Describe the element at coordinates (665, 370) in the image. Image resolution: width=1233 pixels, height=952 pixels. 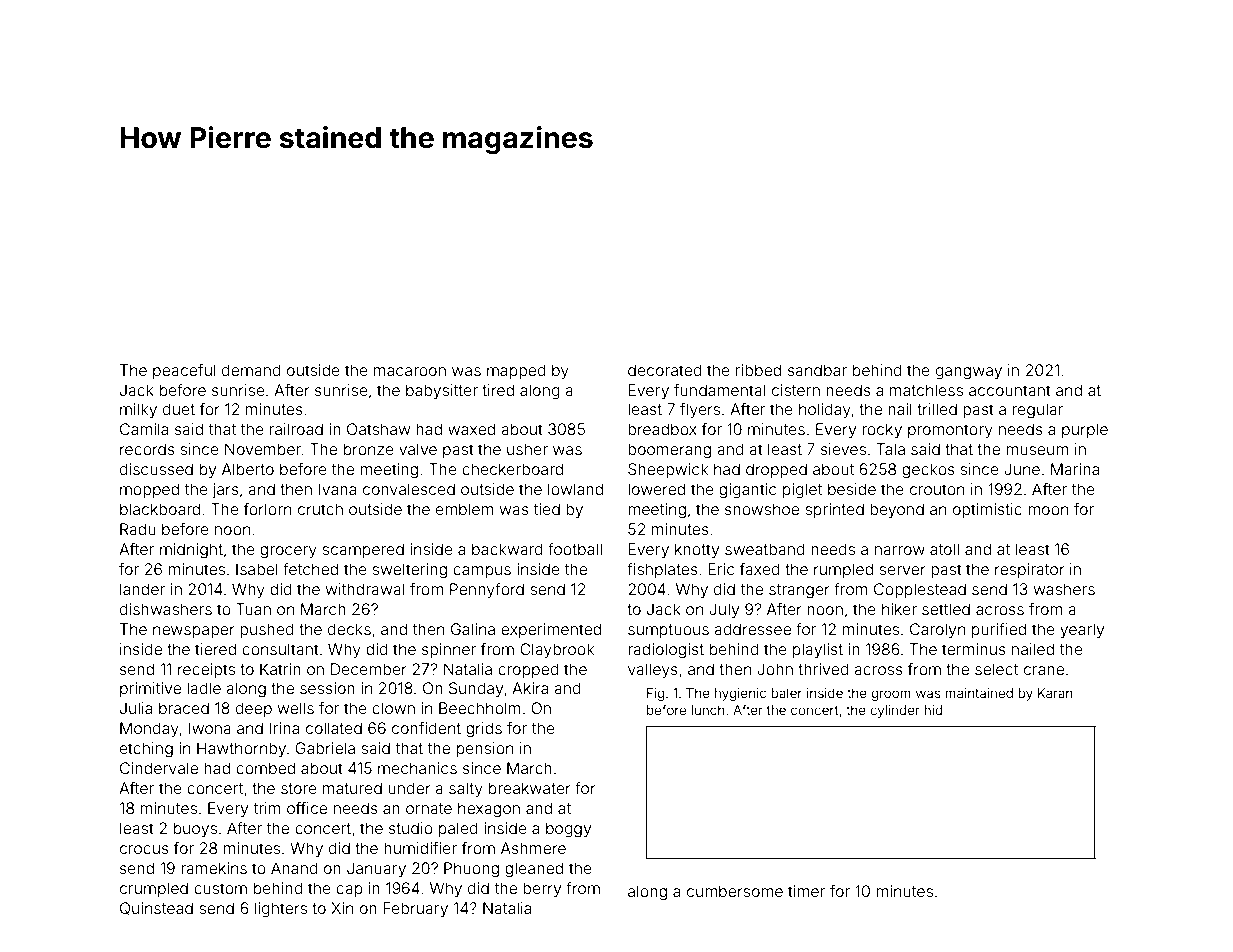
I see `decorated` at that location.
